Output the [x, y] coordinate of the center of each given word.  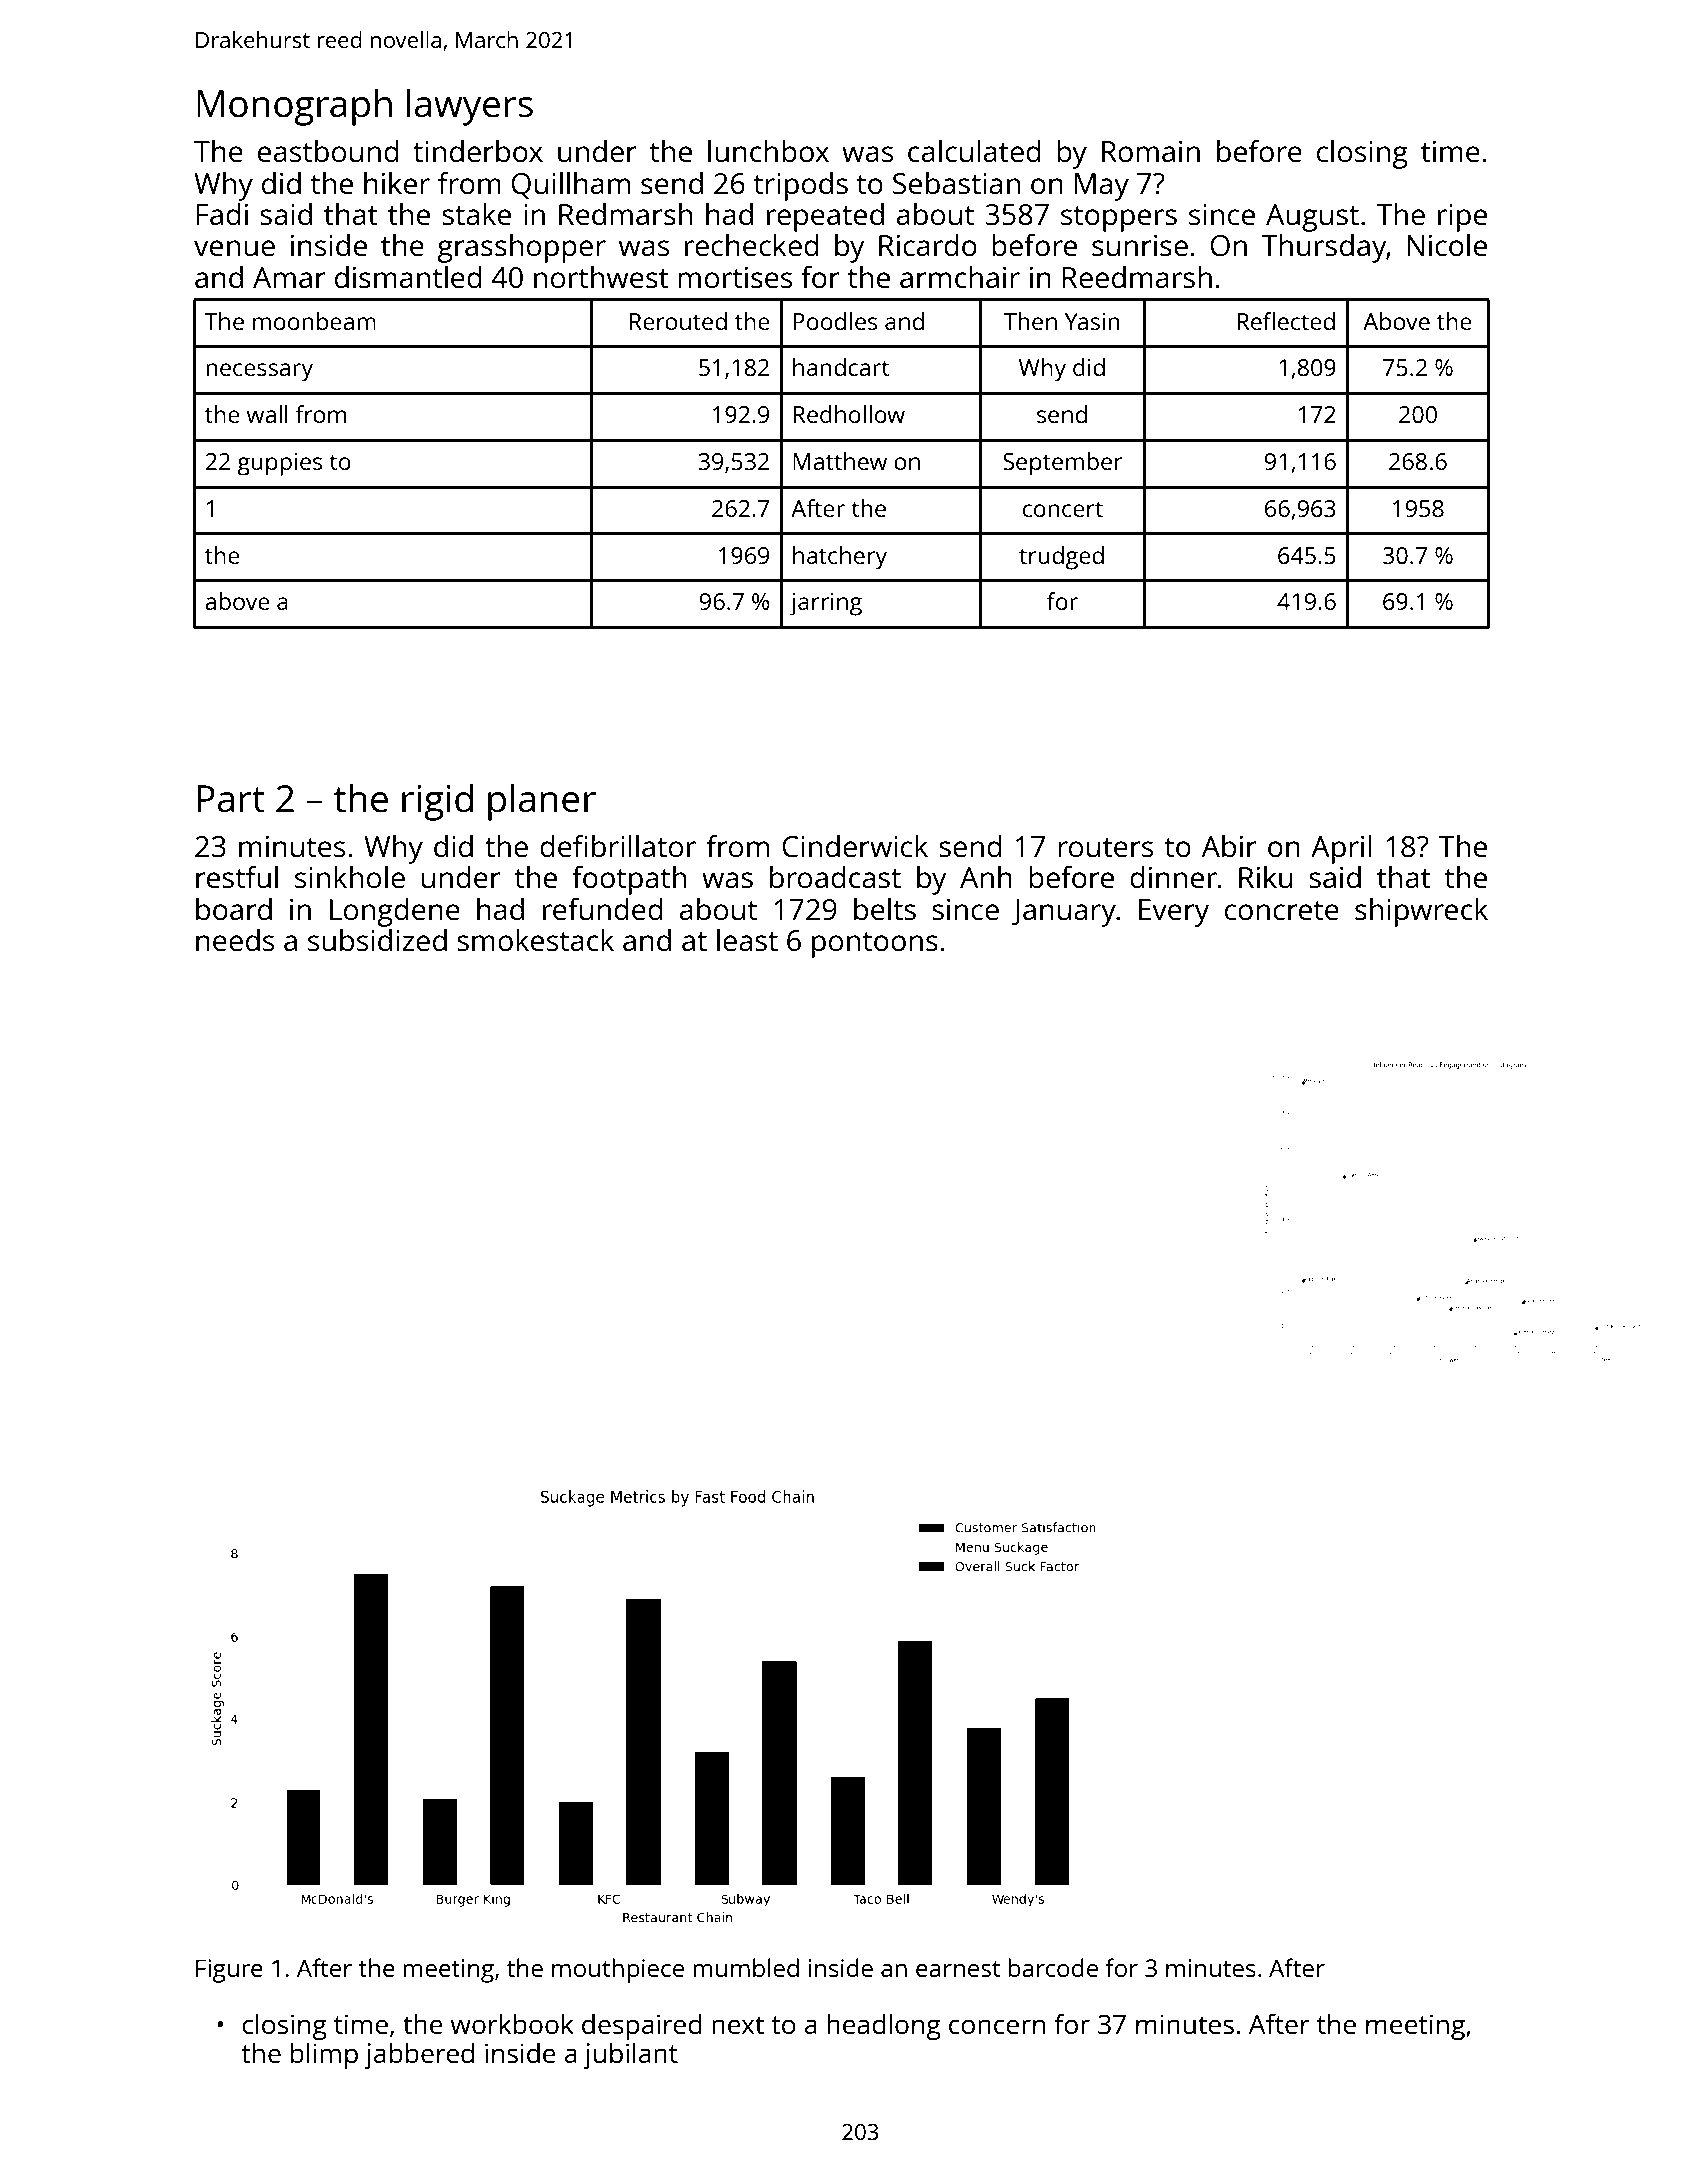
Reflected [1286, 321]
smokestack [535, 940]
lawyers [470, 107]
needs [235, 940]
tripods [801, 186]
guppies [279, 464]
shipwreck [1421, 912]
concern [997, 2026]
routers [1105, 847]
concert [1063, 509]
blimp [324, 2055]
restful [237, 877]
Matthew [840, 461]
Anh [986, 877]
